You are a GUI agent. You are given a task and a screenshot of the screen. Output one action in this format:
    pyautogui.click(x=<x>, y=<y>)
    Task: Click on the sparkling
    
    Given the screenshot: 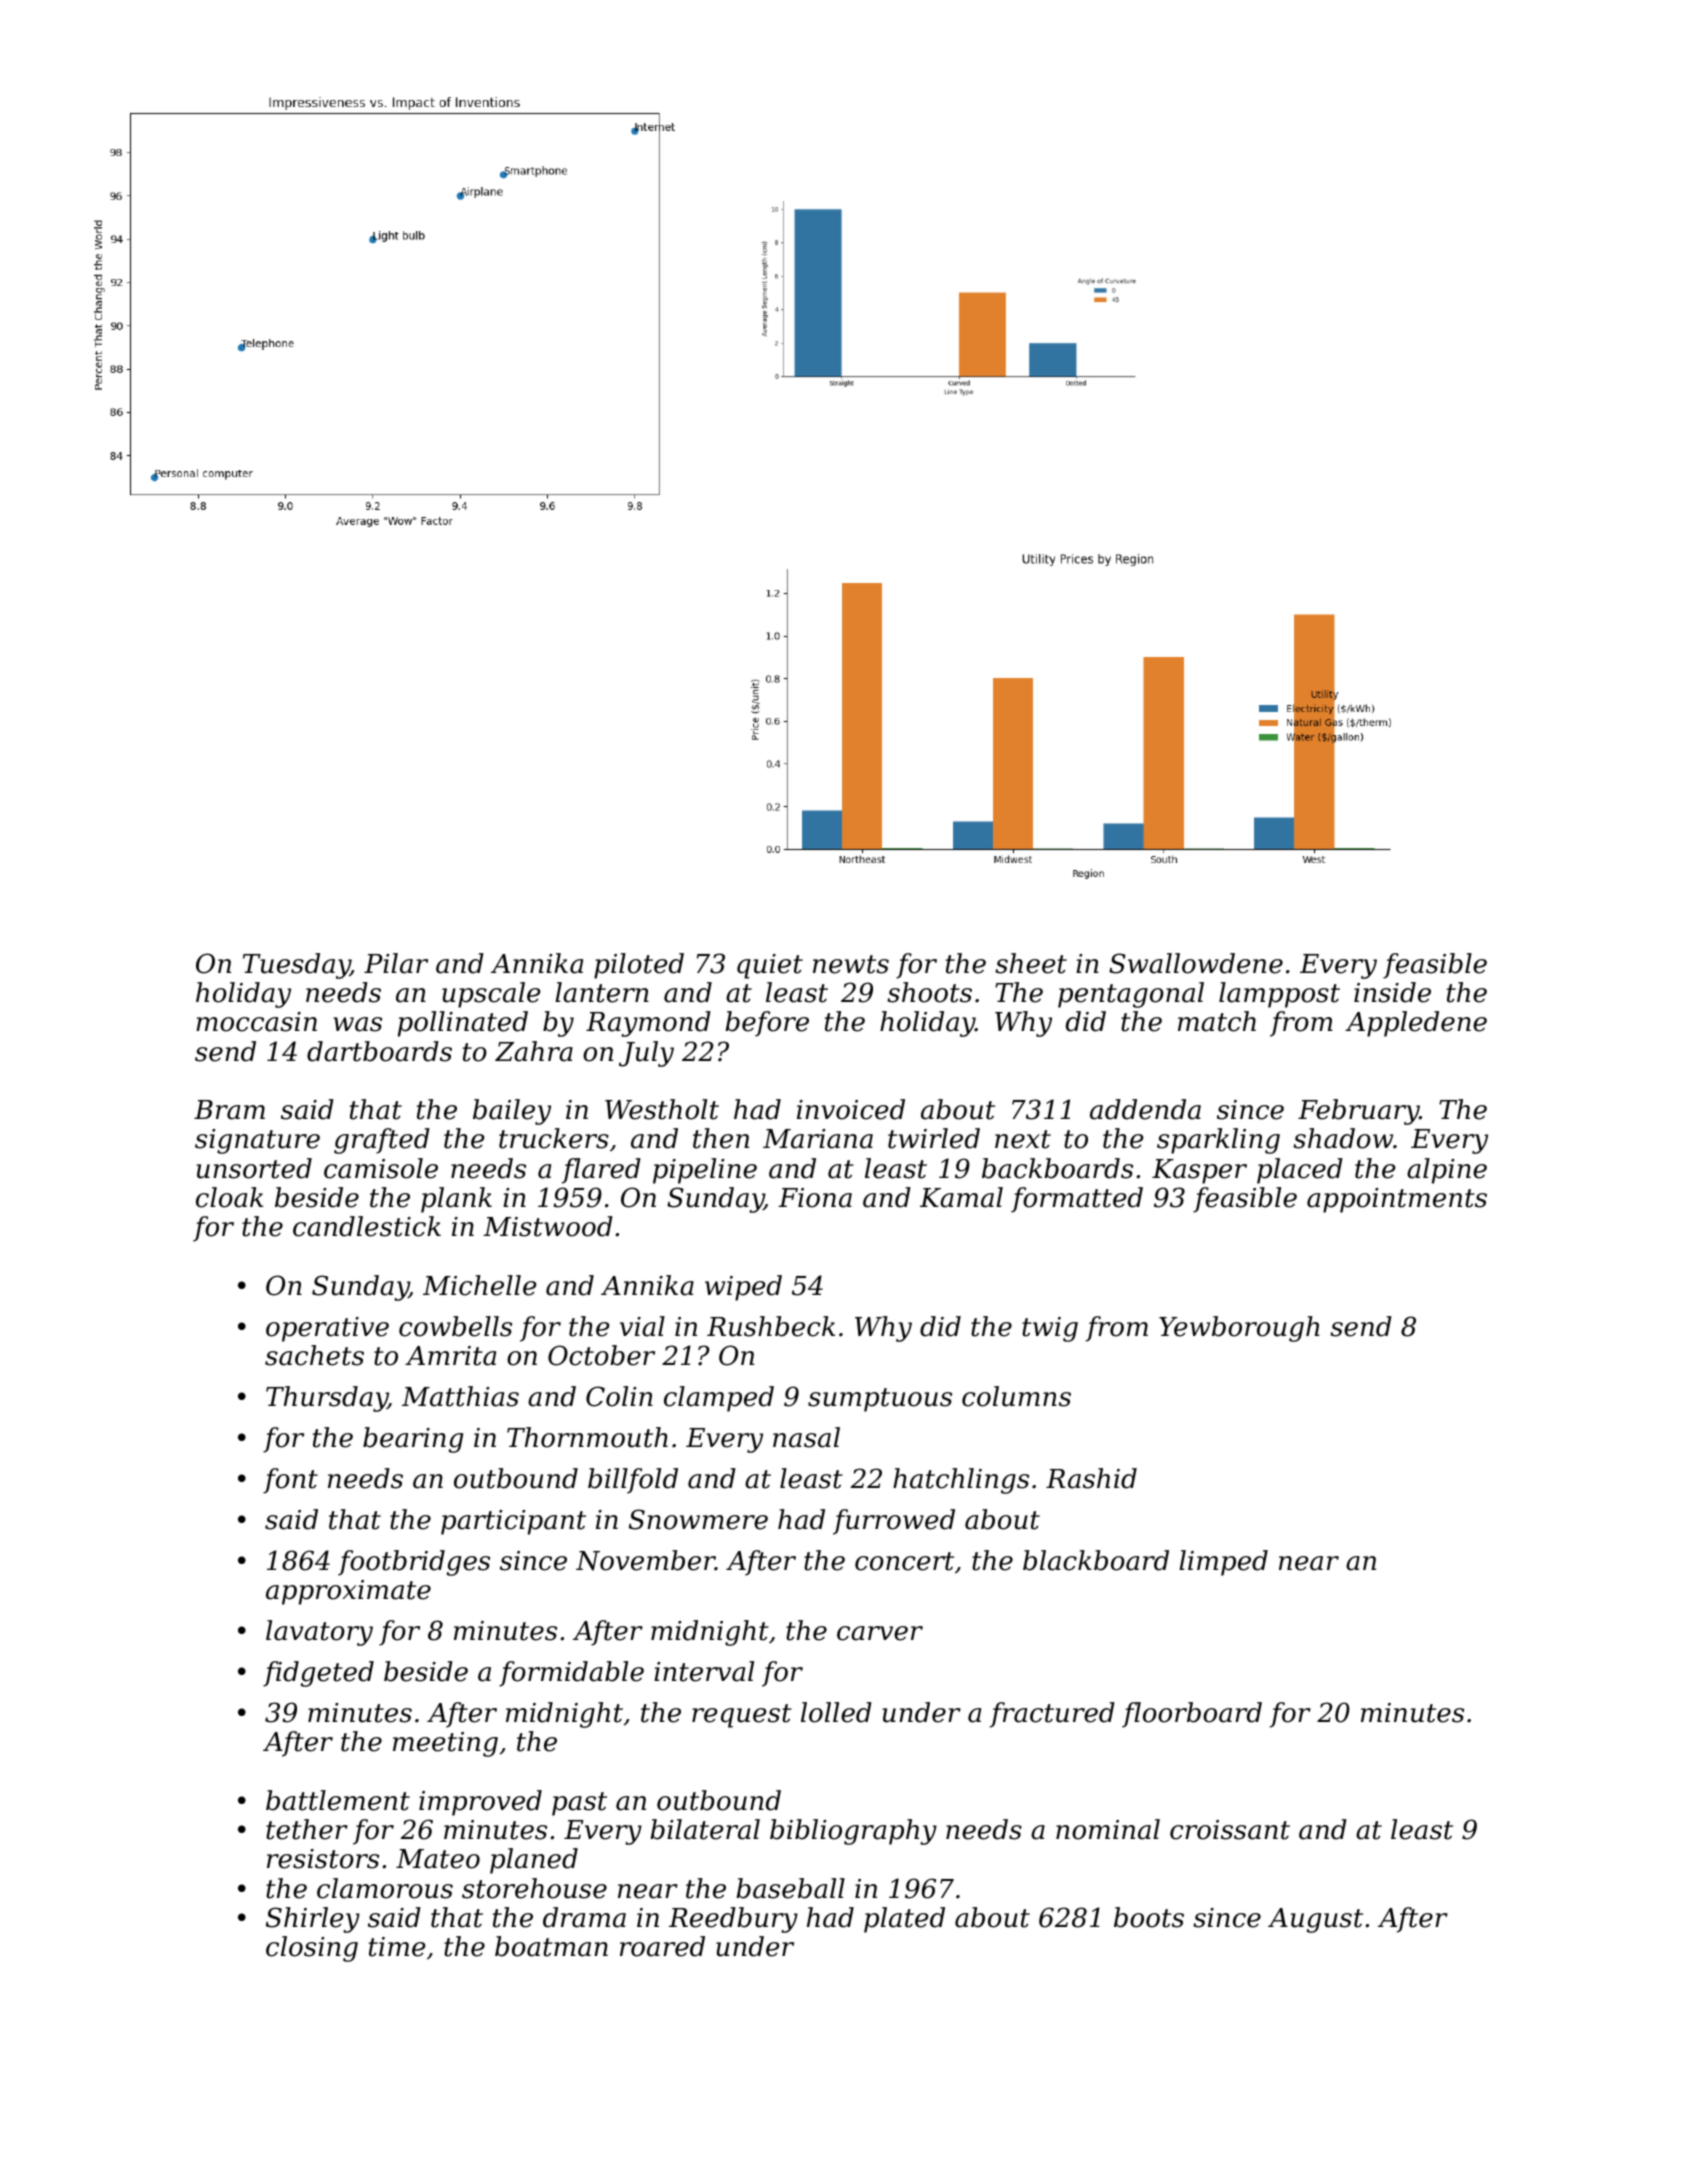 What is the action you would take?
    pyautogui.click(x=1218, y=1141)
